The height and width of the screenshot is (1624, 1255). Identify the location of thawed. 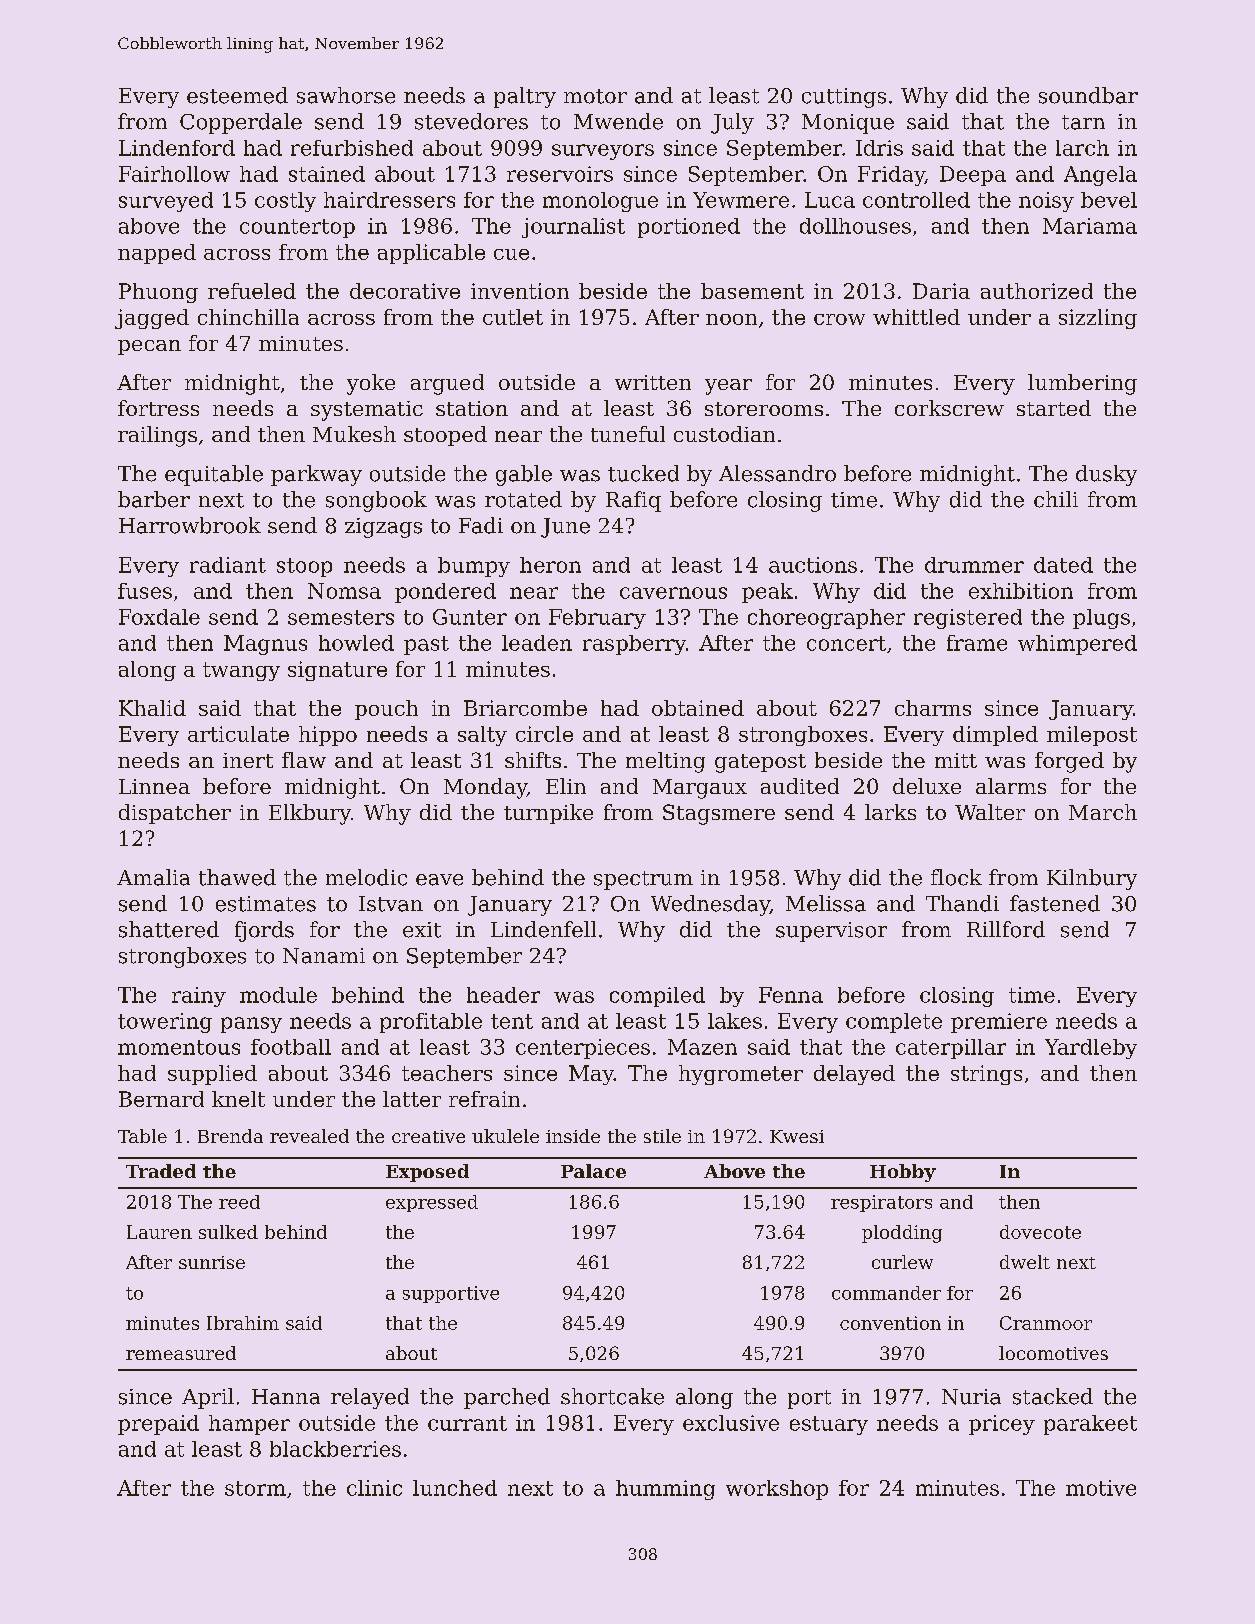
(237, 877).
